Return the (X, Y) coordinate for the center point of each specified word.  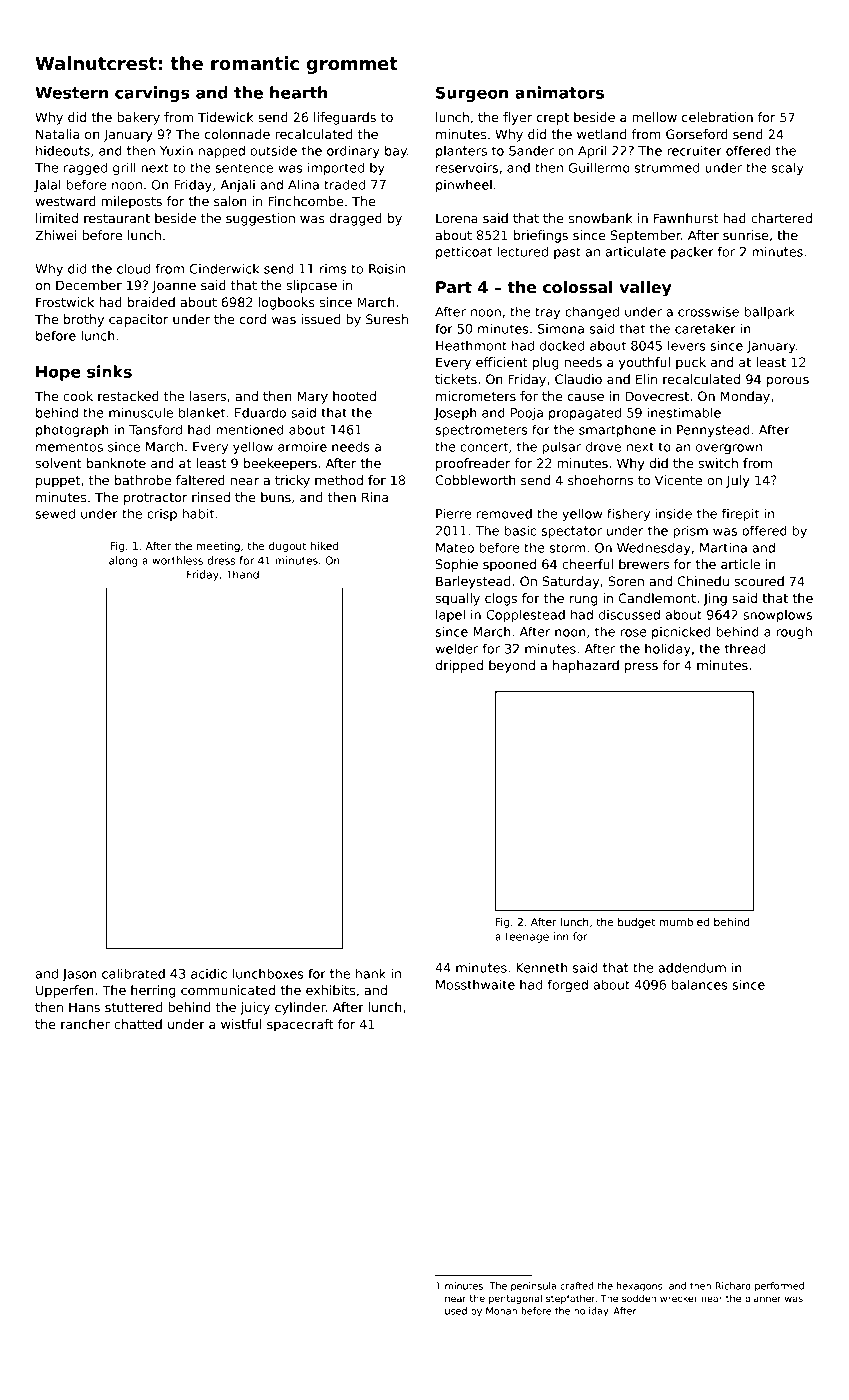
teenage (527, 938)
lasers (208, 396)
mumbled (684, 922)
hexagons (639, 1287)
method (339, 480)
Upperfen (64, 991)
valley (645, 289)
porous (788, 382)
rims (333, 269)
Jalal (47, 185)
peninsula (533, 1287)
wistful (241, 1024)
